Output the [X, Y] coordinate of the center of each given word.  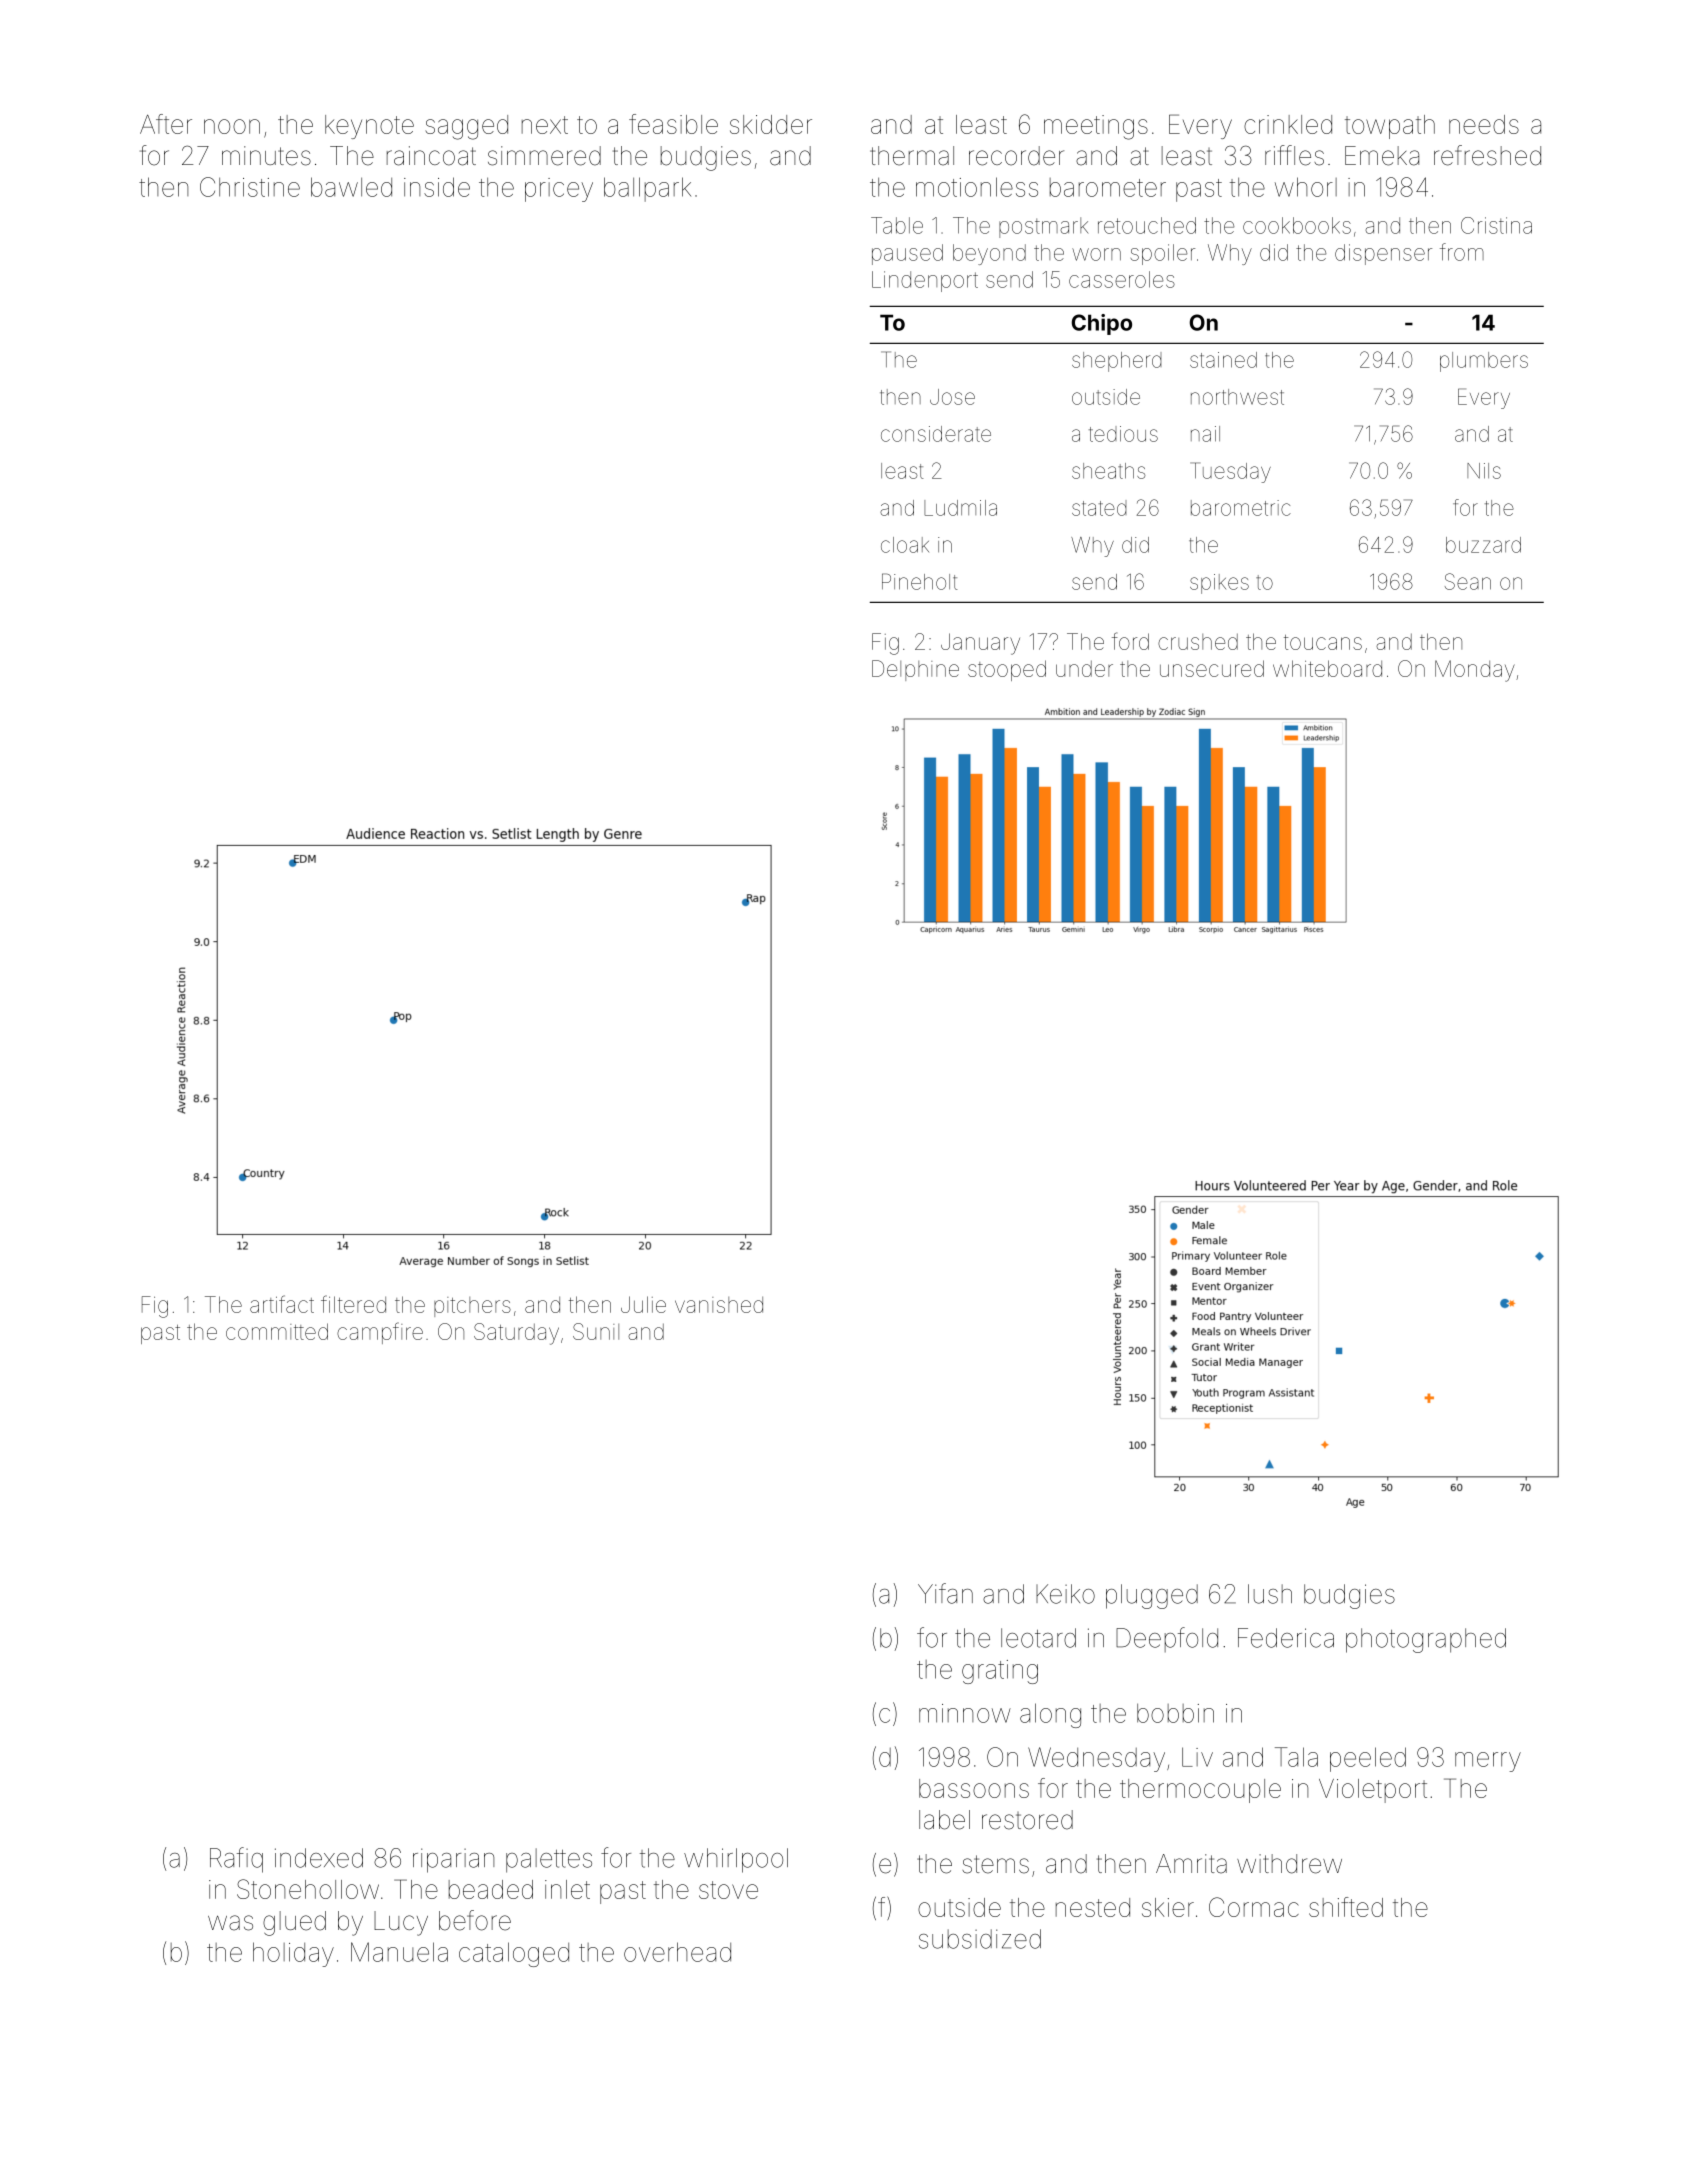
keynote [369, 127]
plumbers [1484, 362]
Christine [250, 187]
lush [1270, 1594]
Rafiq [236, 1860]
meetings [1096, 127]
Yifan [945, 1593]
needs [1484, 124]
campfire [380, 1333]
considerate [936, 434]
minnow [965, 1713]
